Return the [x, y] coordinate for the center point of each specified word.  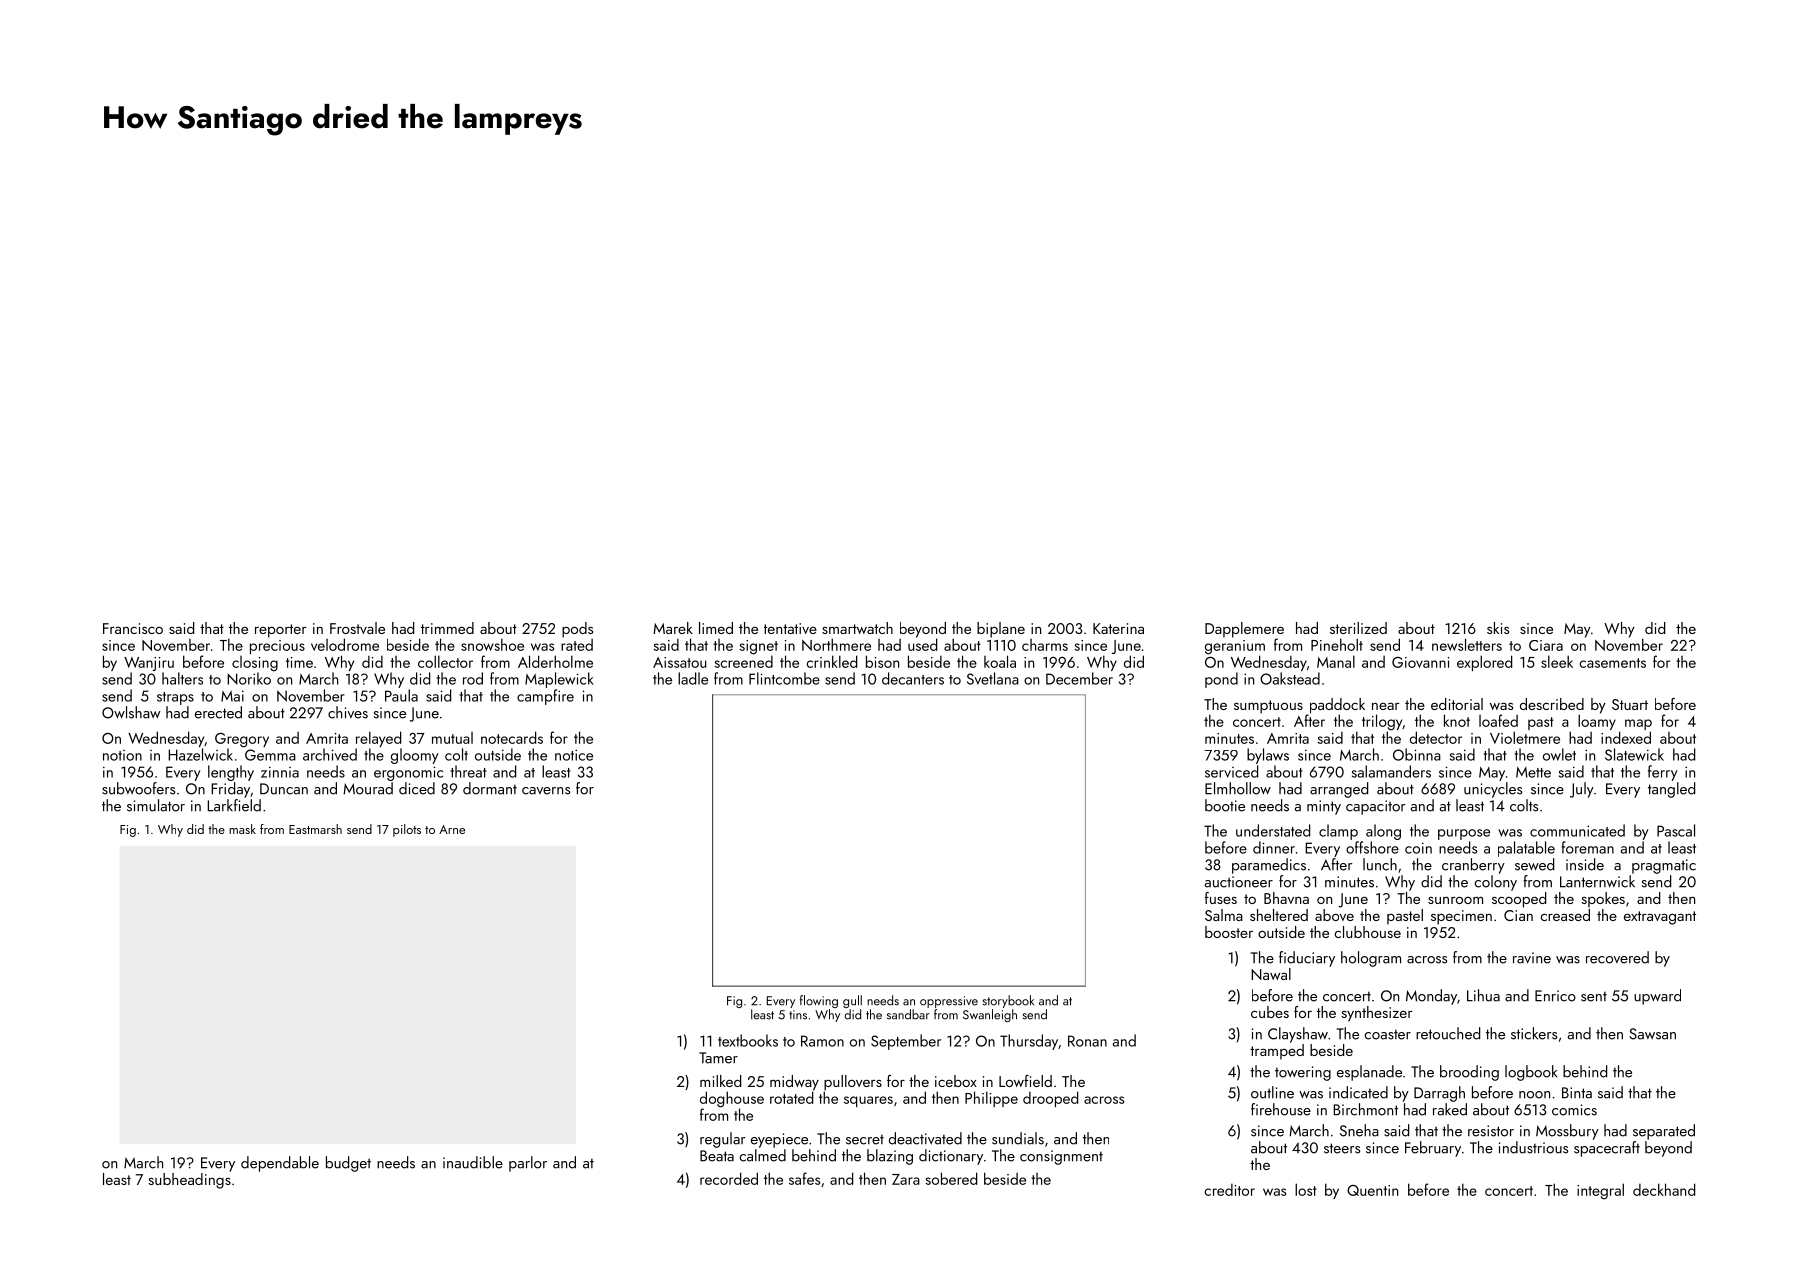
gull [852, 1001]
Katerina [1118, 628]
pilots [407, 830]
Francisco [133, 628]
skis [1498, 628]
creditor [1230, 1190]
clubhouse [1367, 932]
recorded [729, 1178]
